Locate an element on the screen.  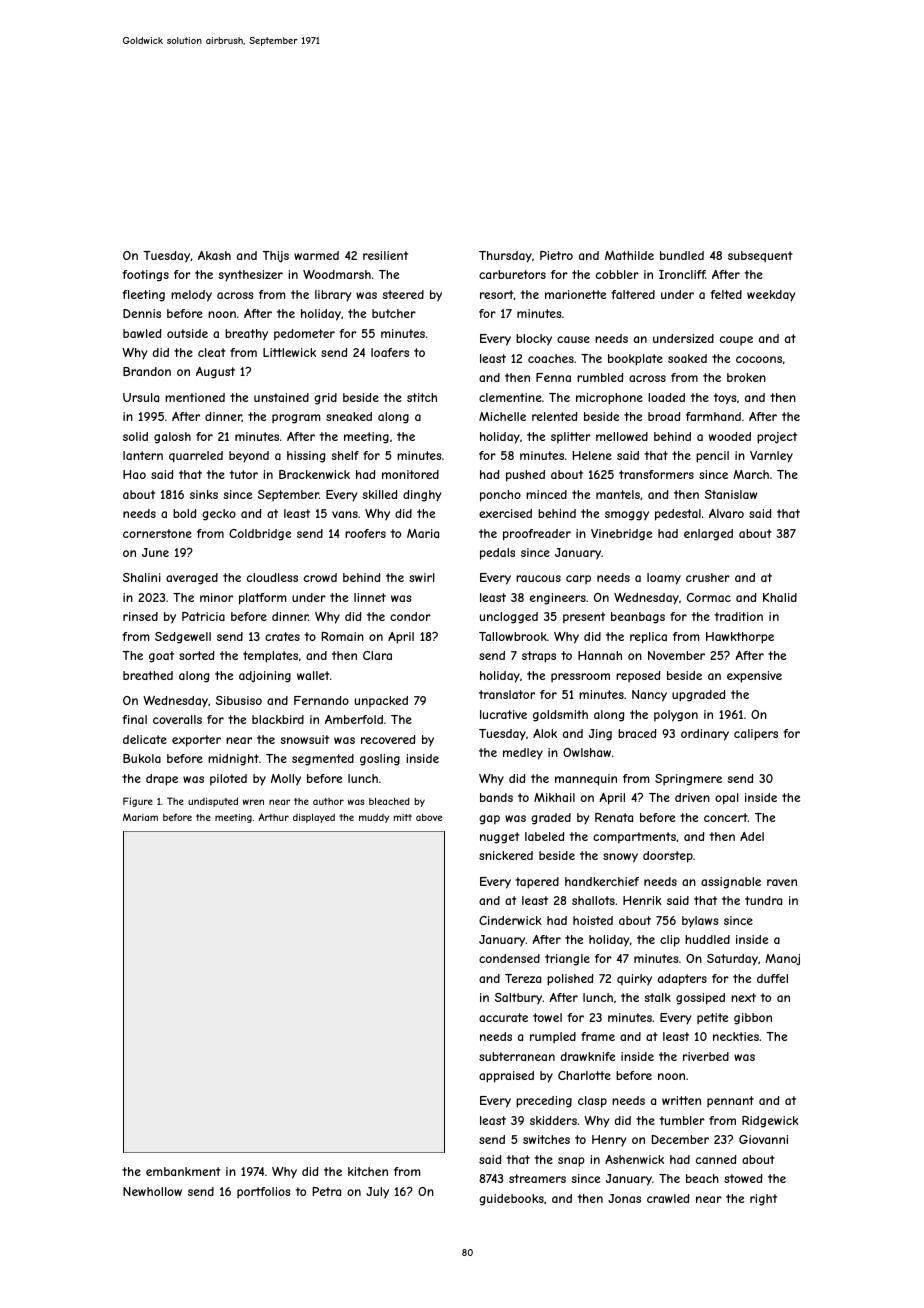
clip is located at coordinates (670, 941).
